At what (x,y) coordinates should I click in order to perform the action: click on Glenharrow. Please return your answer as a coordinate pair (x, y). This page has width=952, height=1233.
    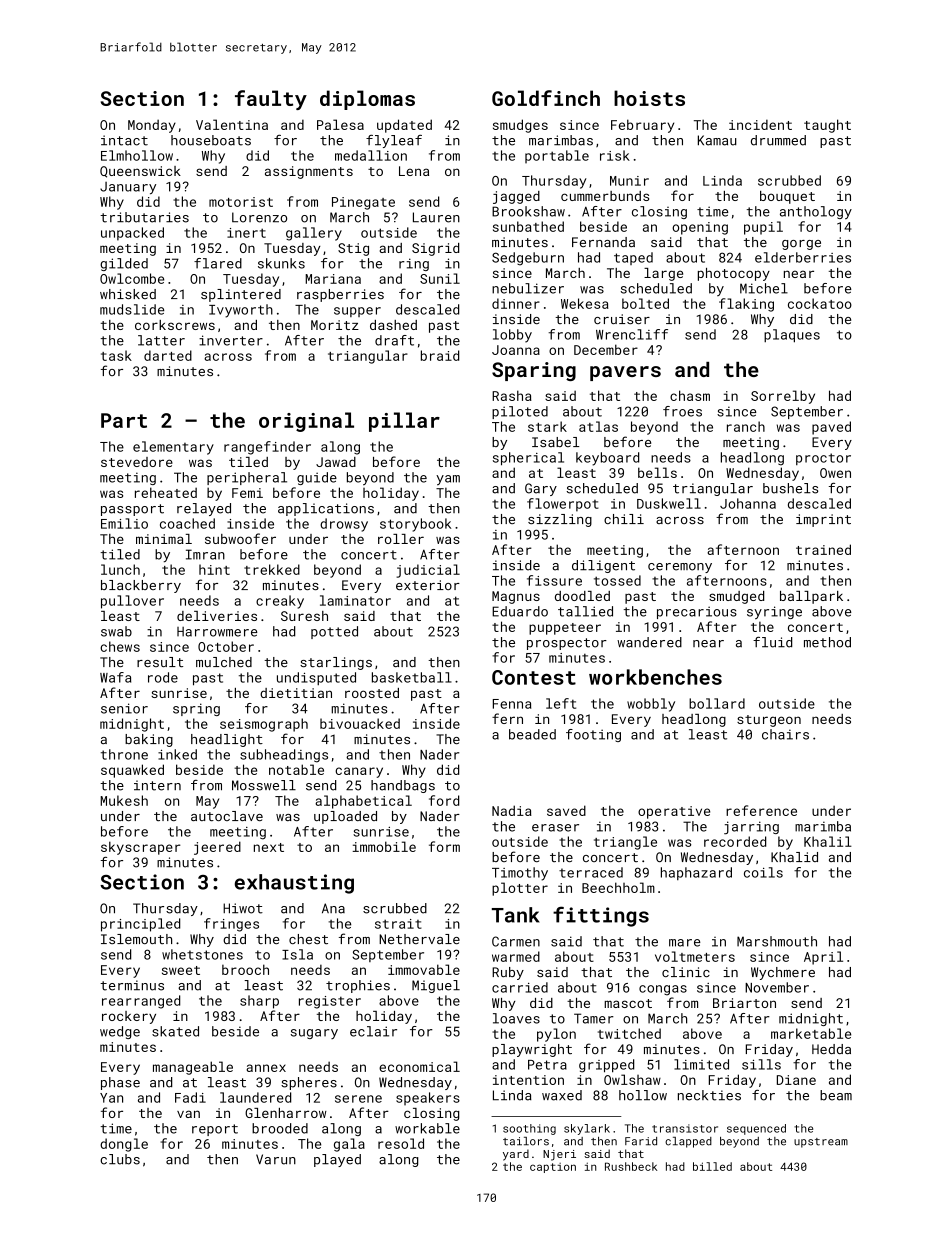
    Looking at the image, I should click on (286, 1113).
